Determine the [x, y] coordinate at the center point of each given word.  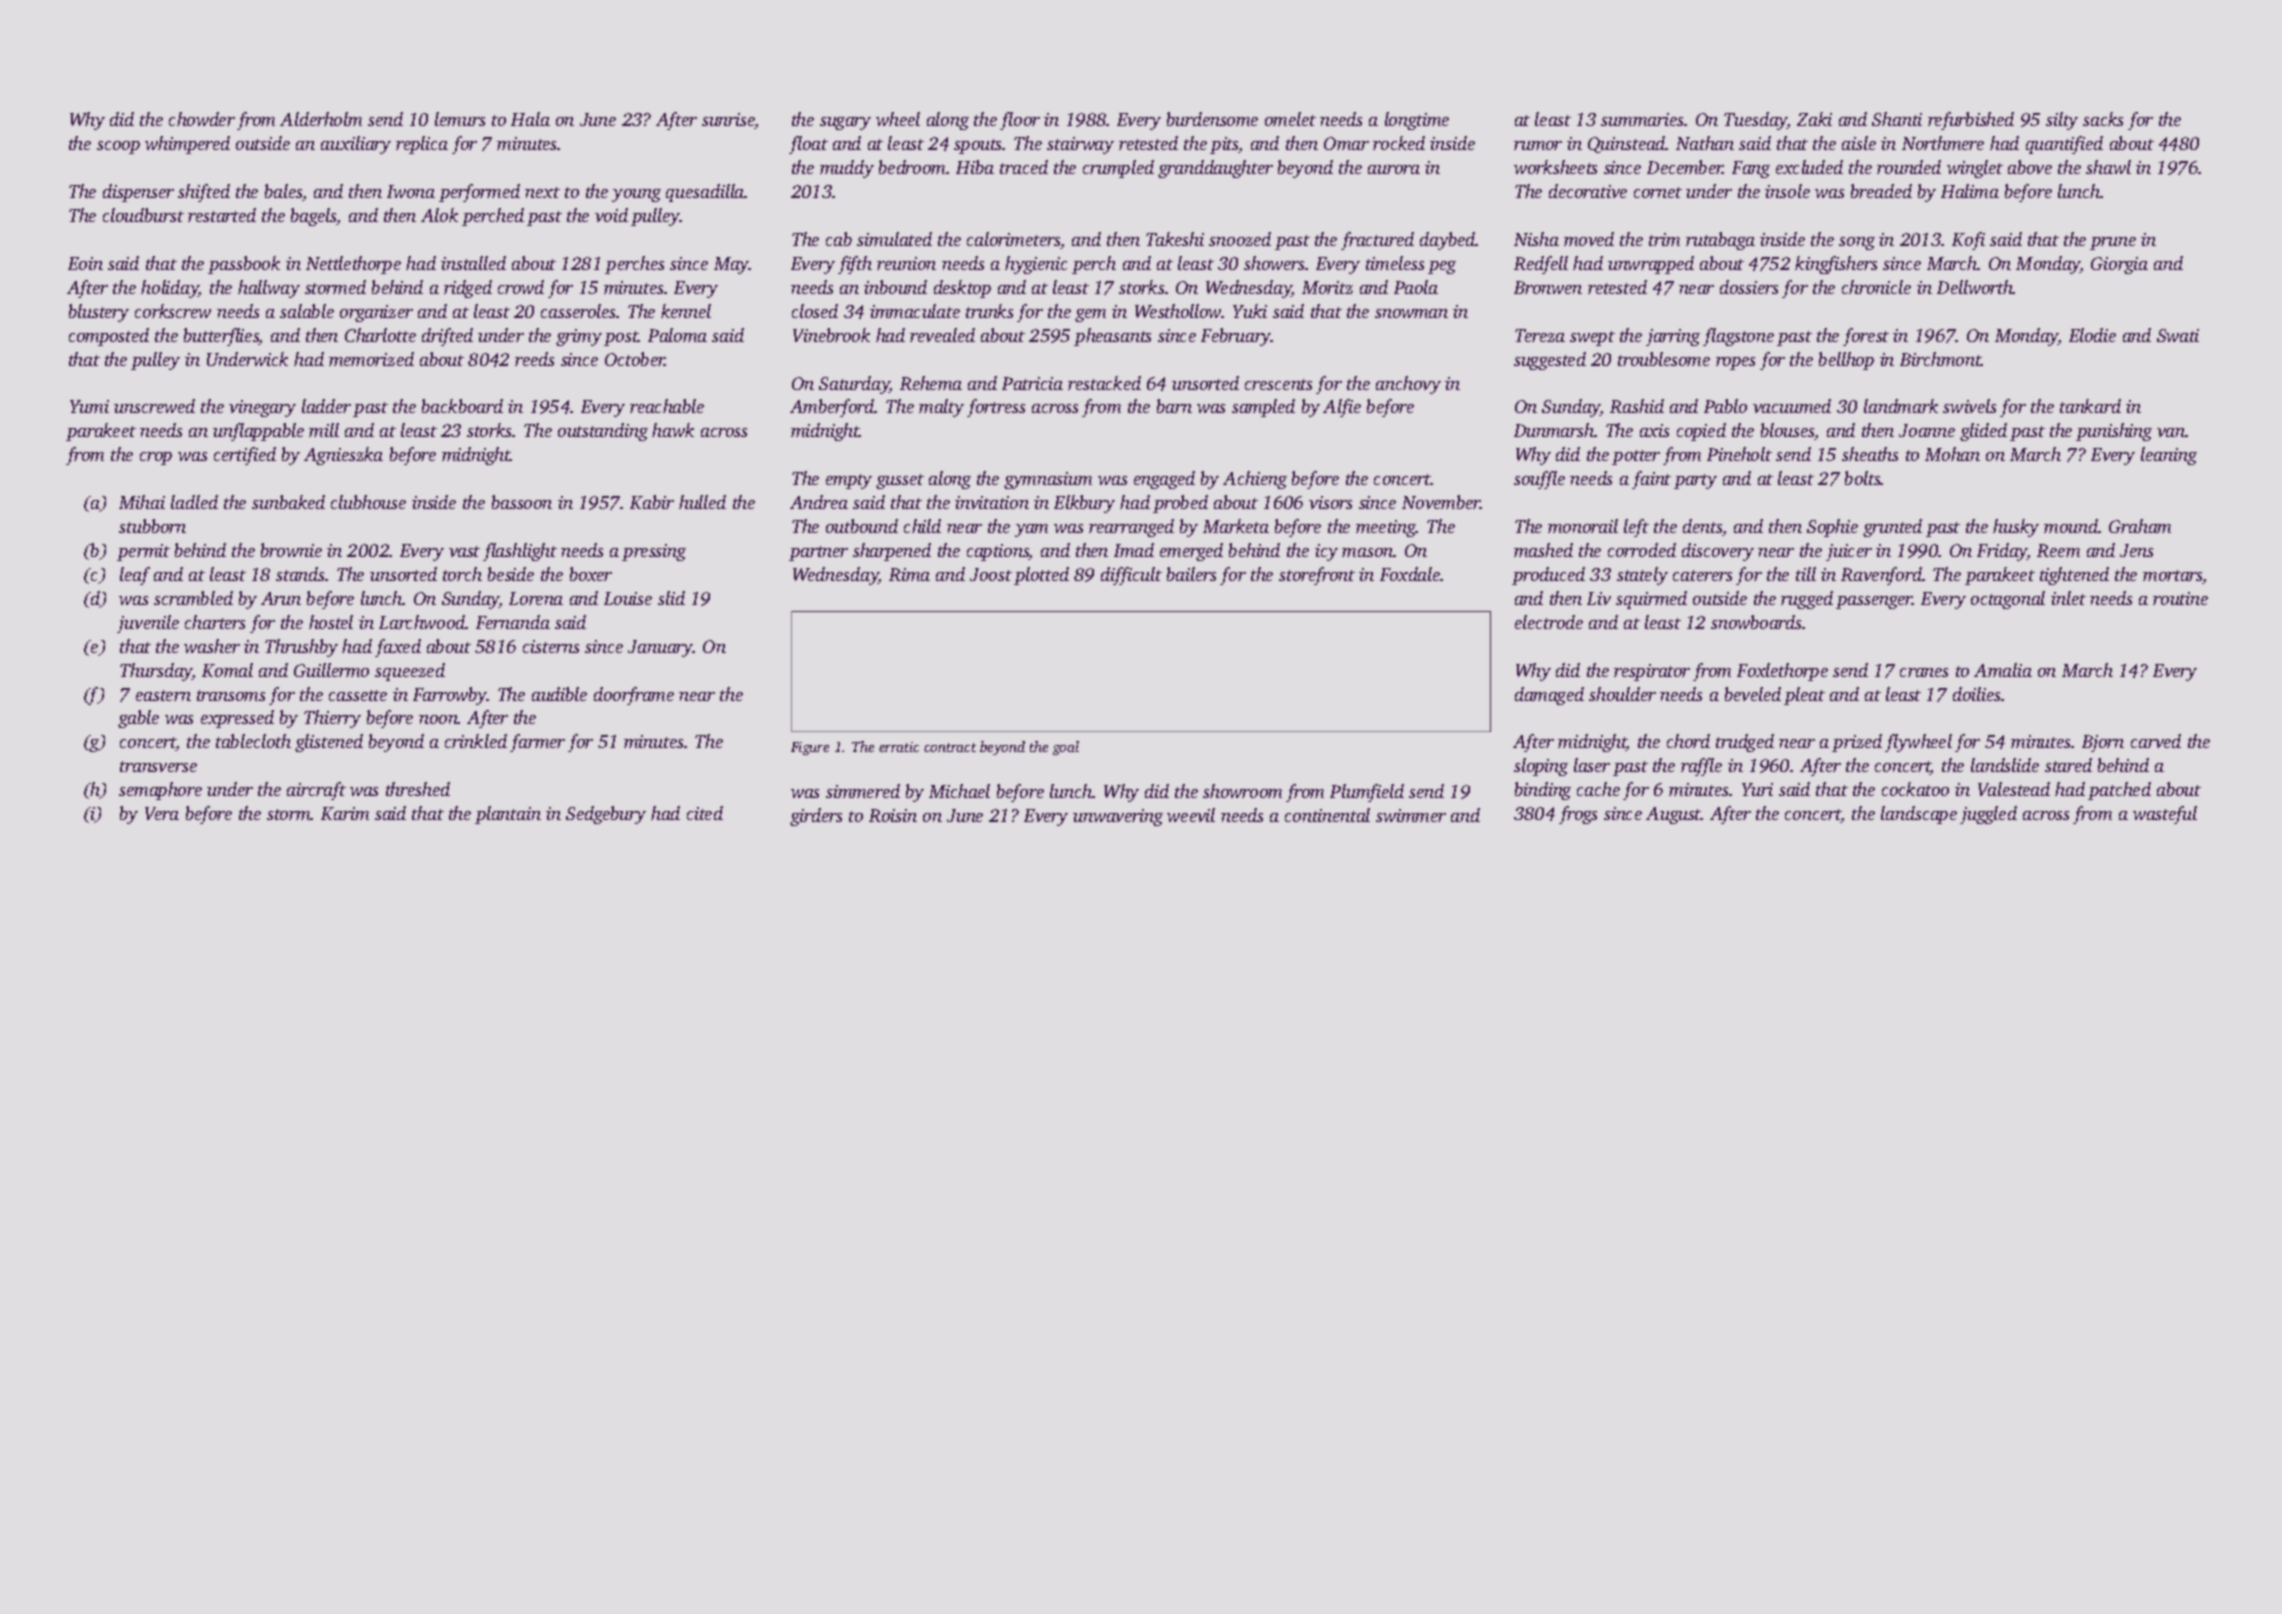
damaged [1549, 696]
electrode [1549, 622]
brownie [291, 550]
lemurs [460, 119]
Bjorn [2103, 743]
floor [1020, 121]
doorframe [634, 696]
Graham [2140, 526]
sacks [2103, 119]
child [922, 526]
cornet [1658, 192]
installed [473, 263]
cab [839, 239]
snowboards [1757, 622]
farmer [537, 743]
